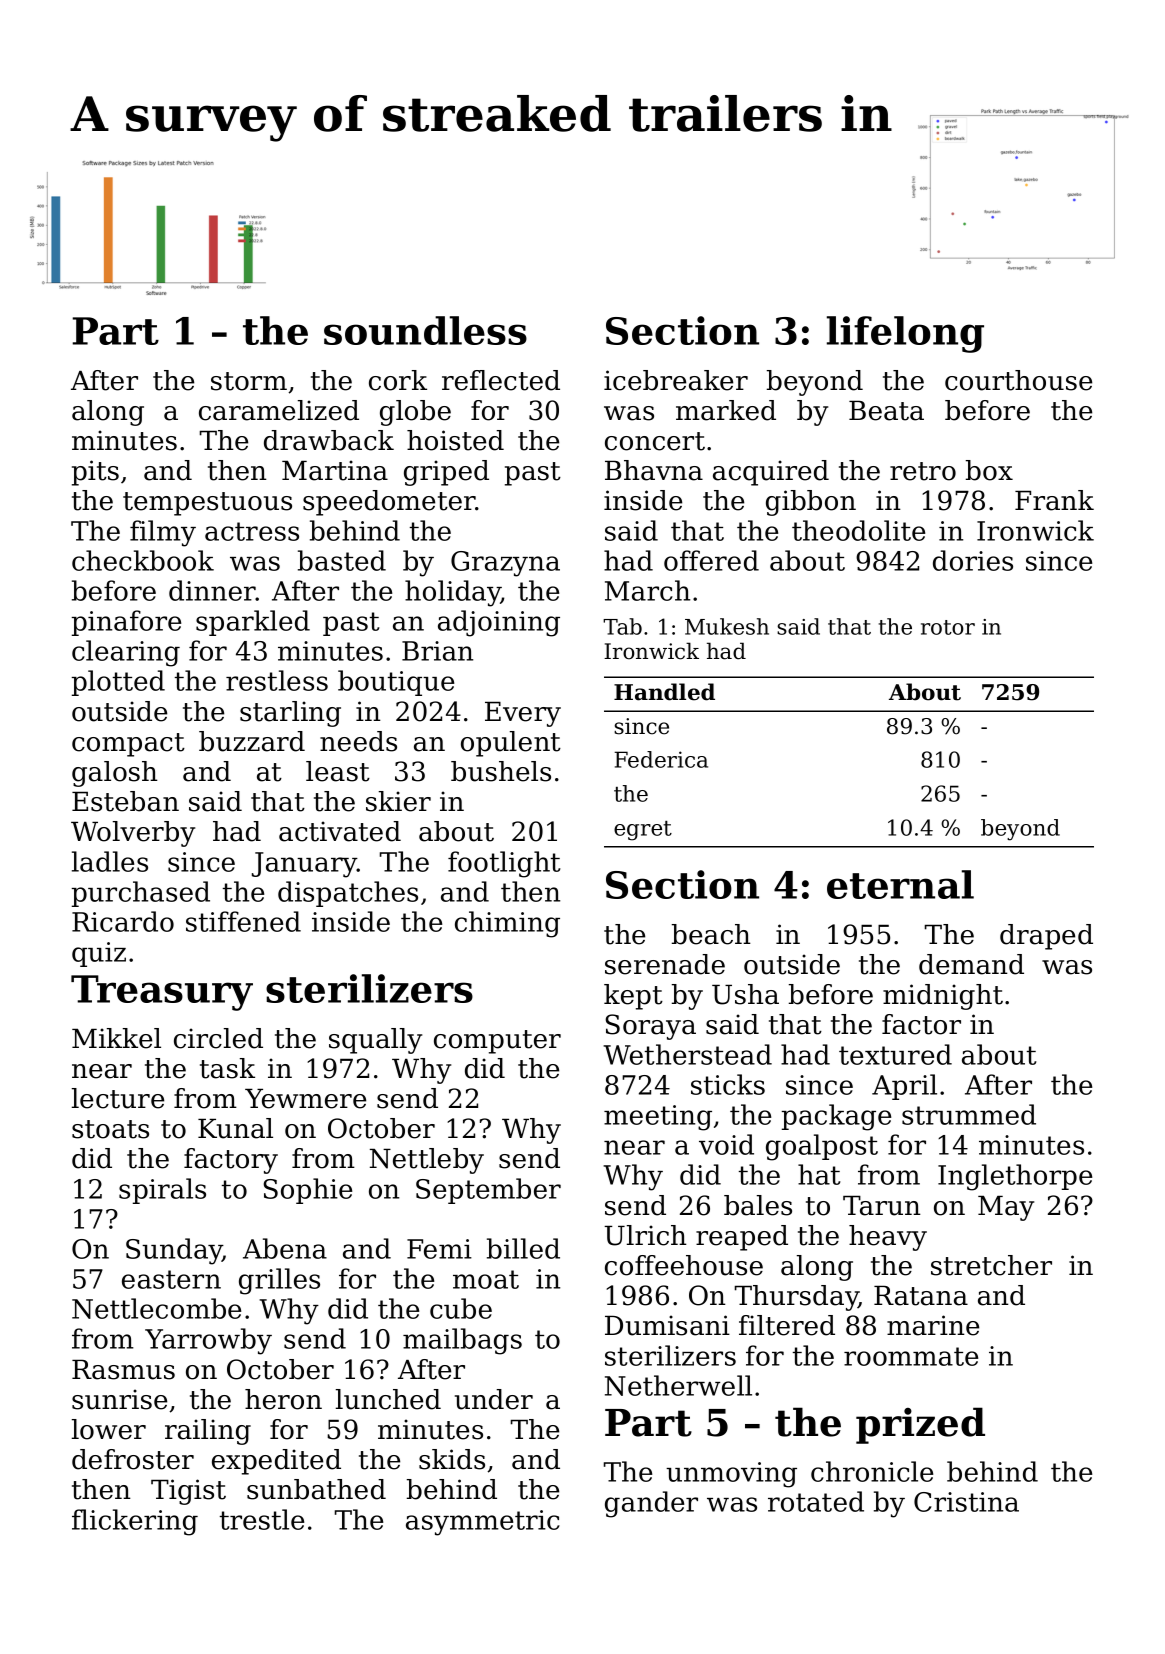 Image resolution: width=1165 pixels, height=1654 pixels. Describe the element at coordinates (279, 1281) in the image. I see `grilles` at that location.
